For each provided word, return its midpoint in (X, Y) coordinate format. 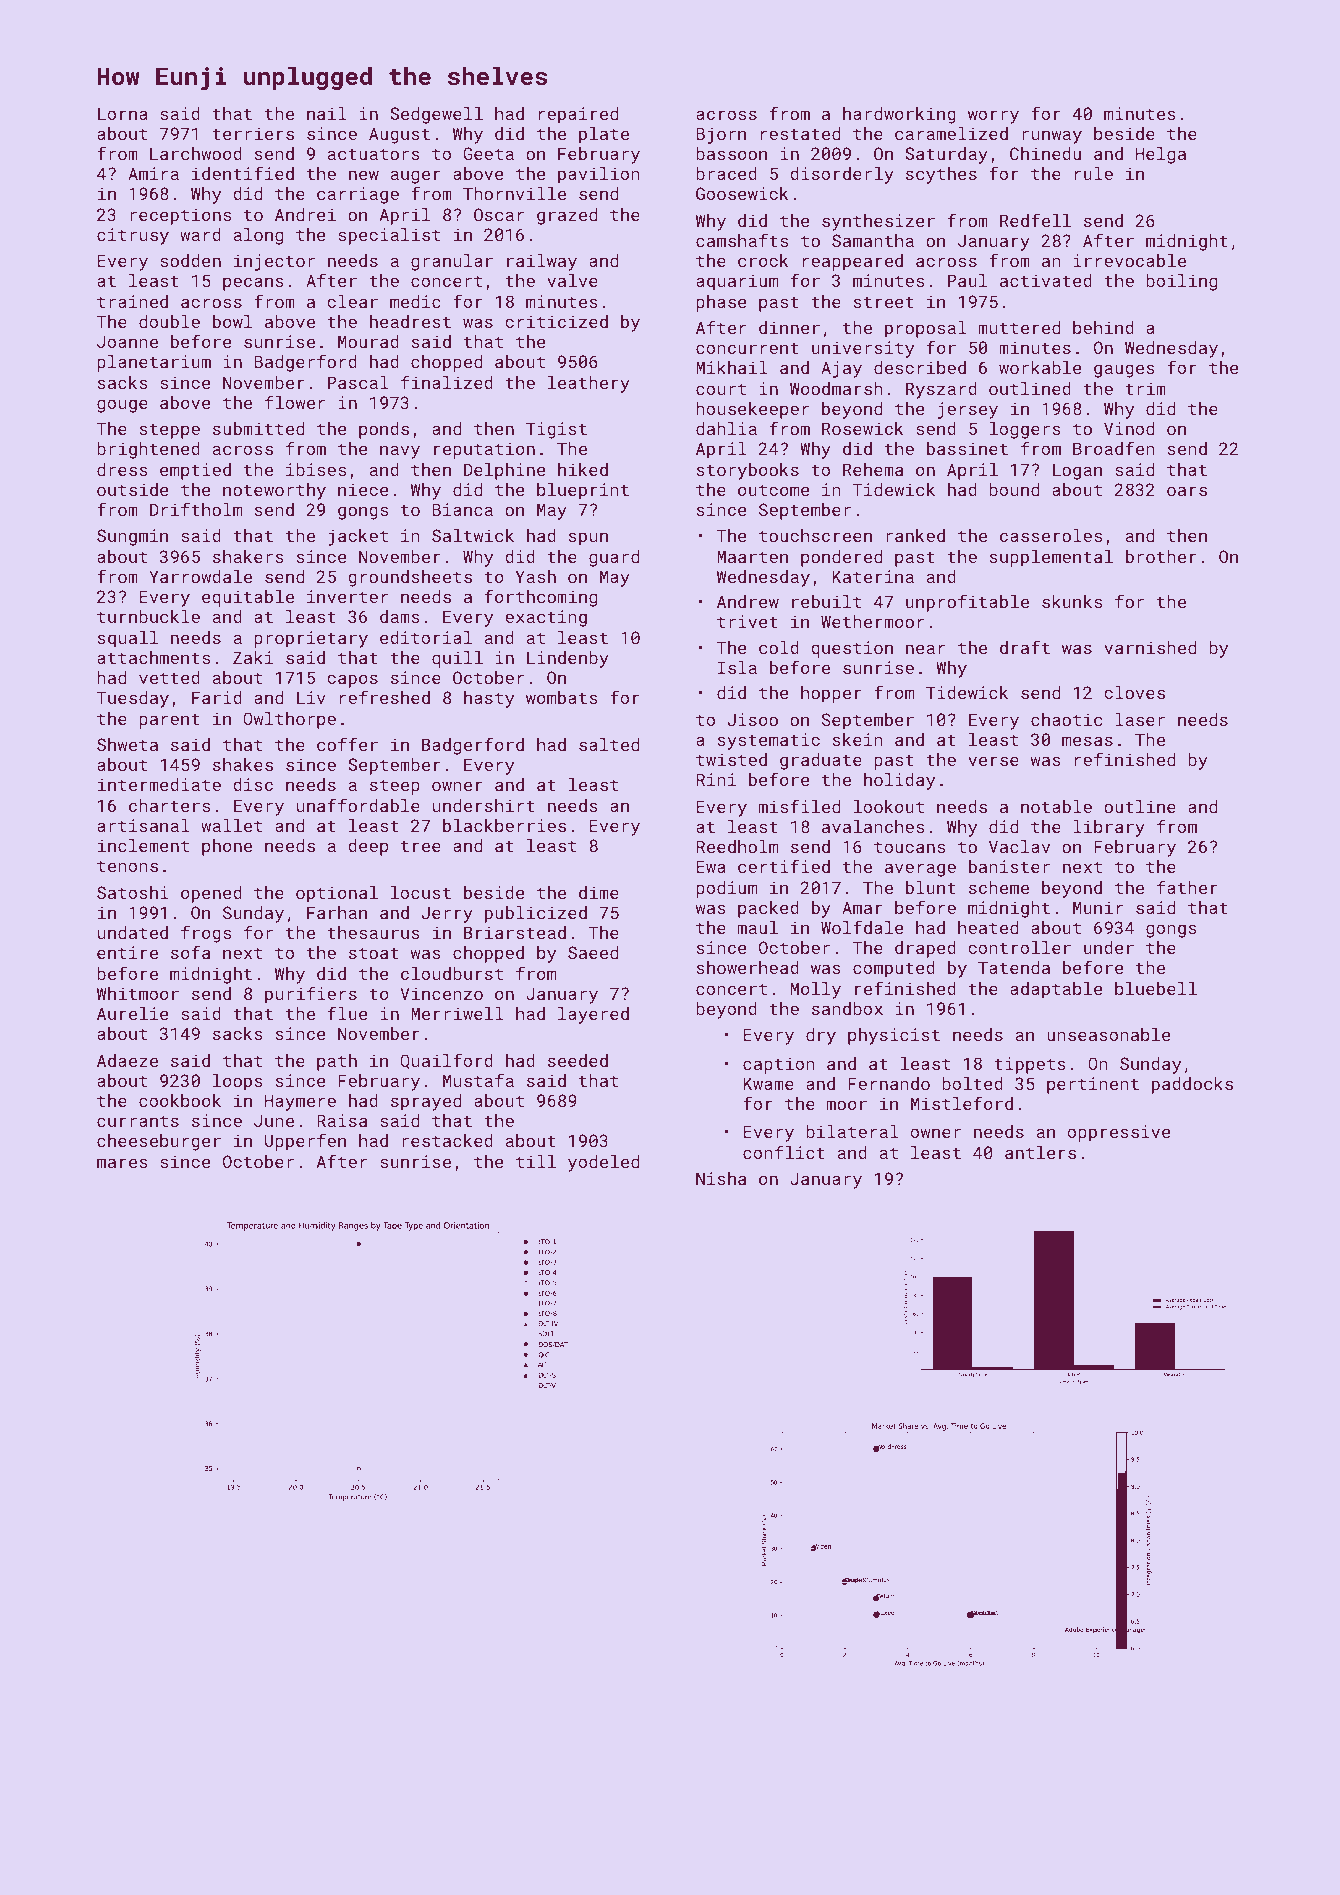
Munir (1098, 907)
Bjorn (721, 135)
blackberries (504, 825)
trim (1145, 388)
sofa (190, 952)
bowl (232, 321)
